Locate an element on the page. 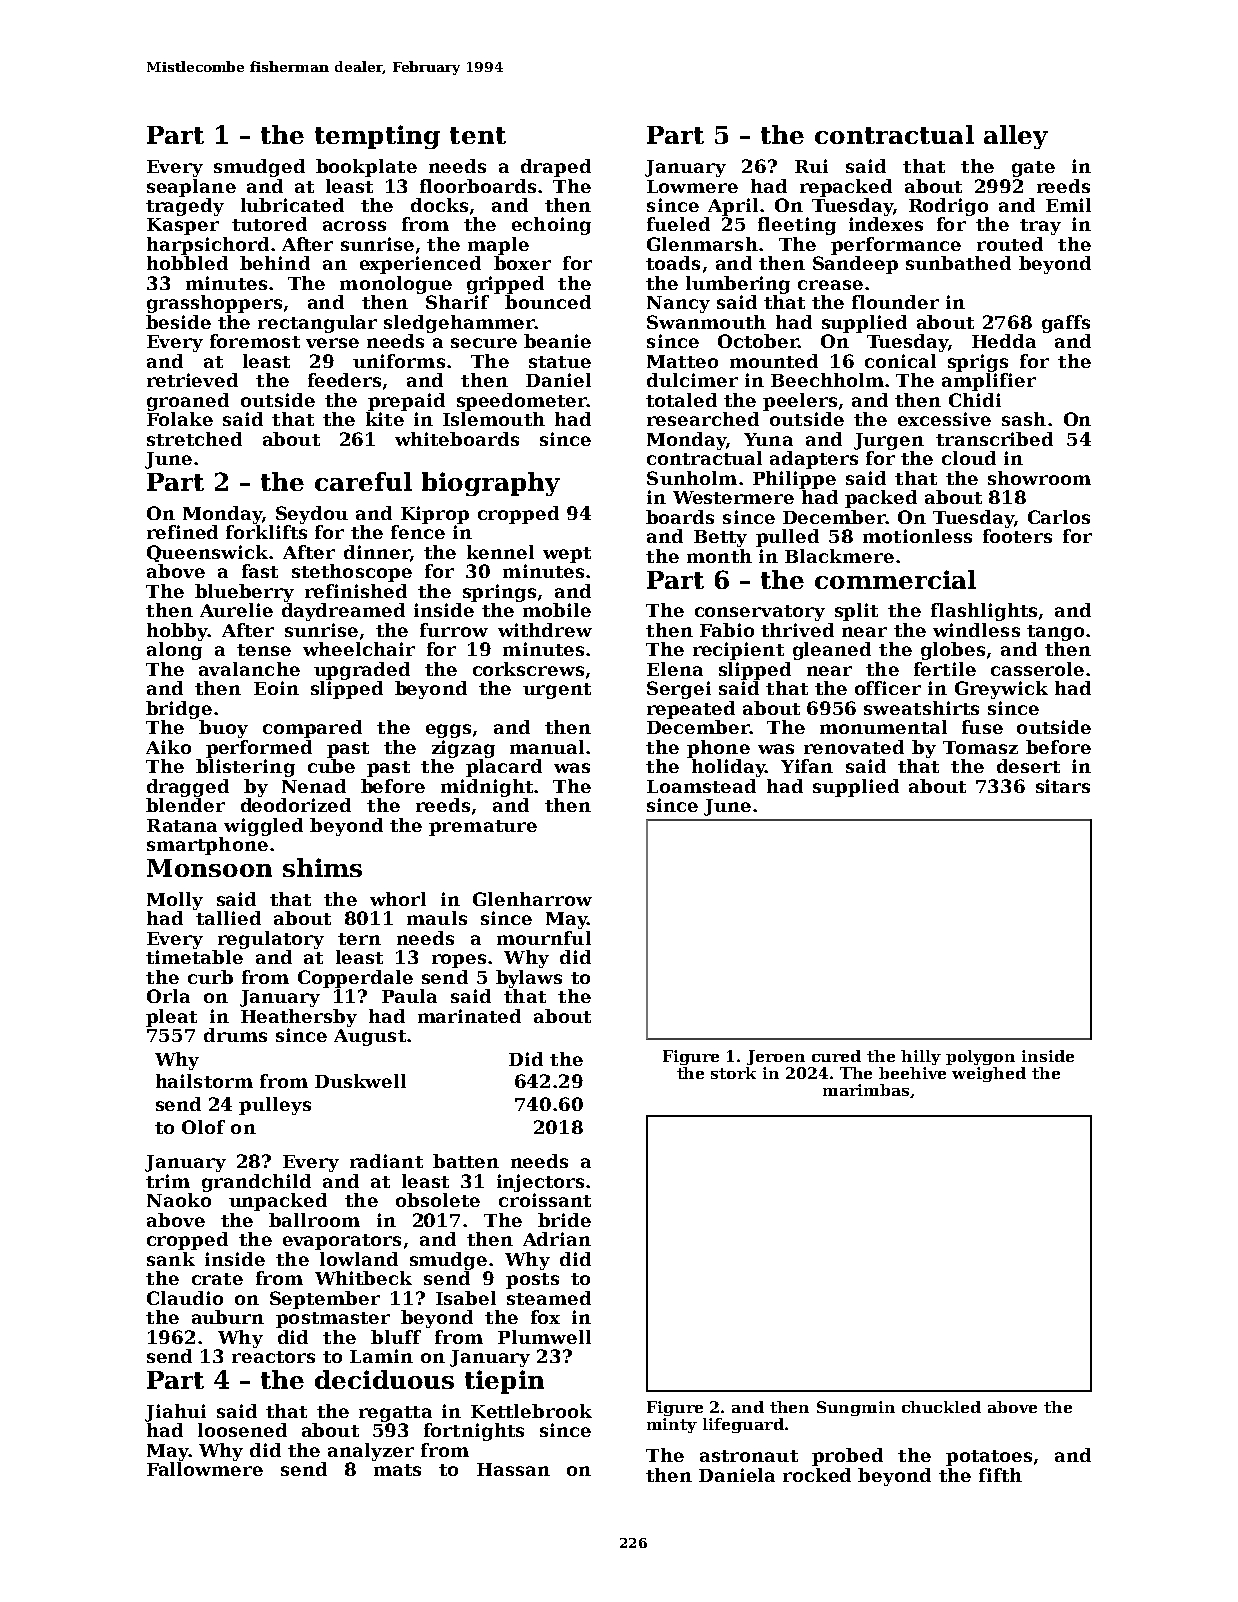 Image resolution: width=1238 pixels, height=1602 pixels. lifeguard is located at coordinates (743, 1425).
